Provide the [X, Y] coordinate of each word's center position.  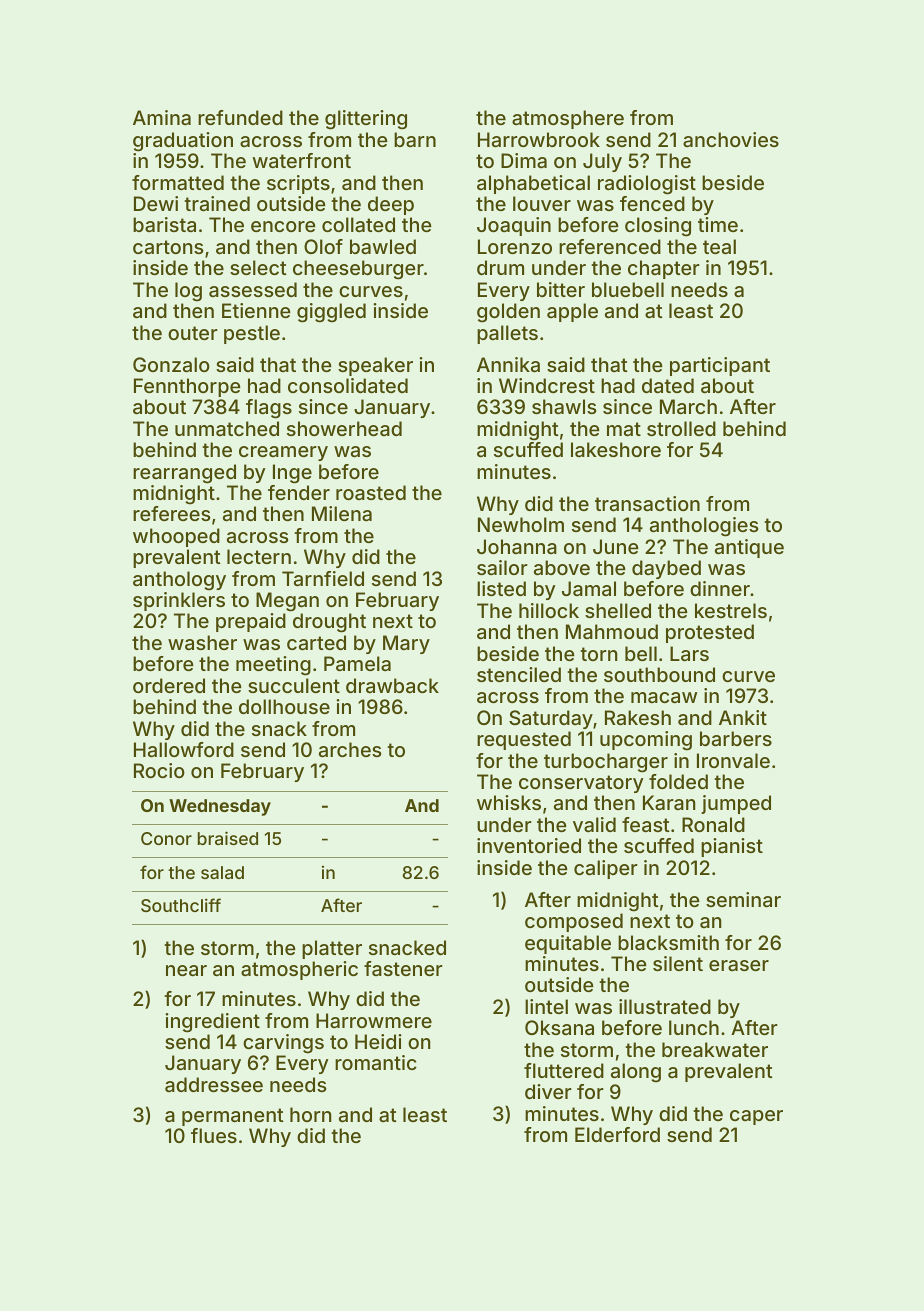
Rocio [159, 770]
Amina [162, 117]
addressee [214, 1084]
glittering [366, 120]
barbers [736, 738]
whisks [509, 802]
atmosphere [568, 119]
